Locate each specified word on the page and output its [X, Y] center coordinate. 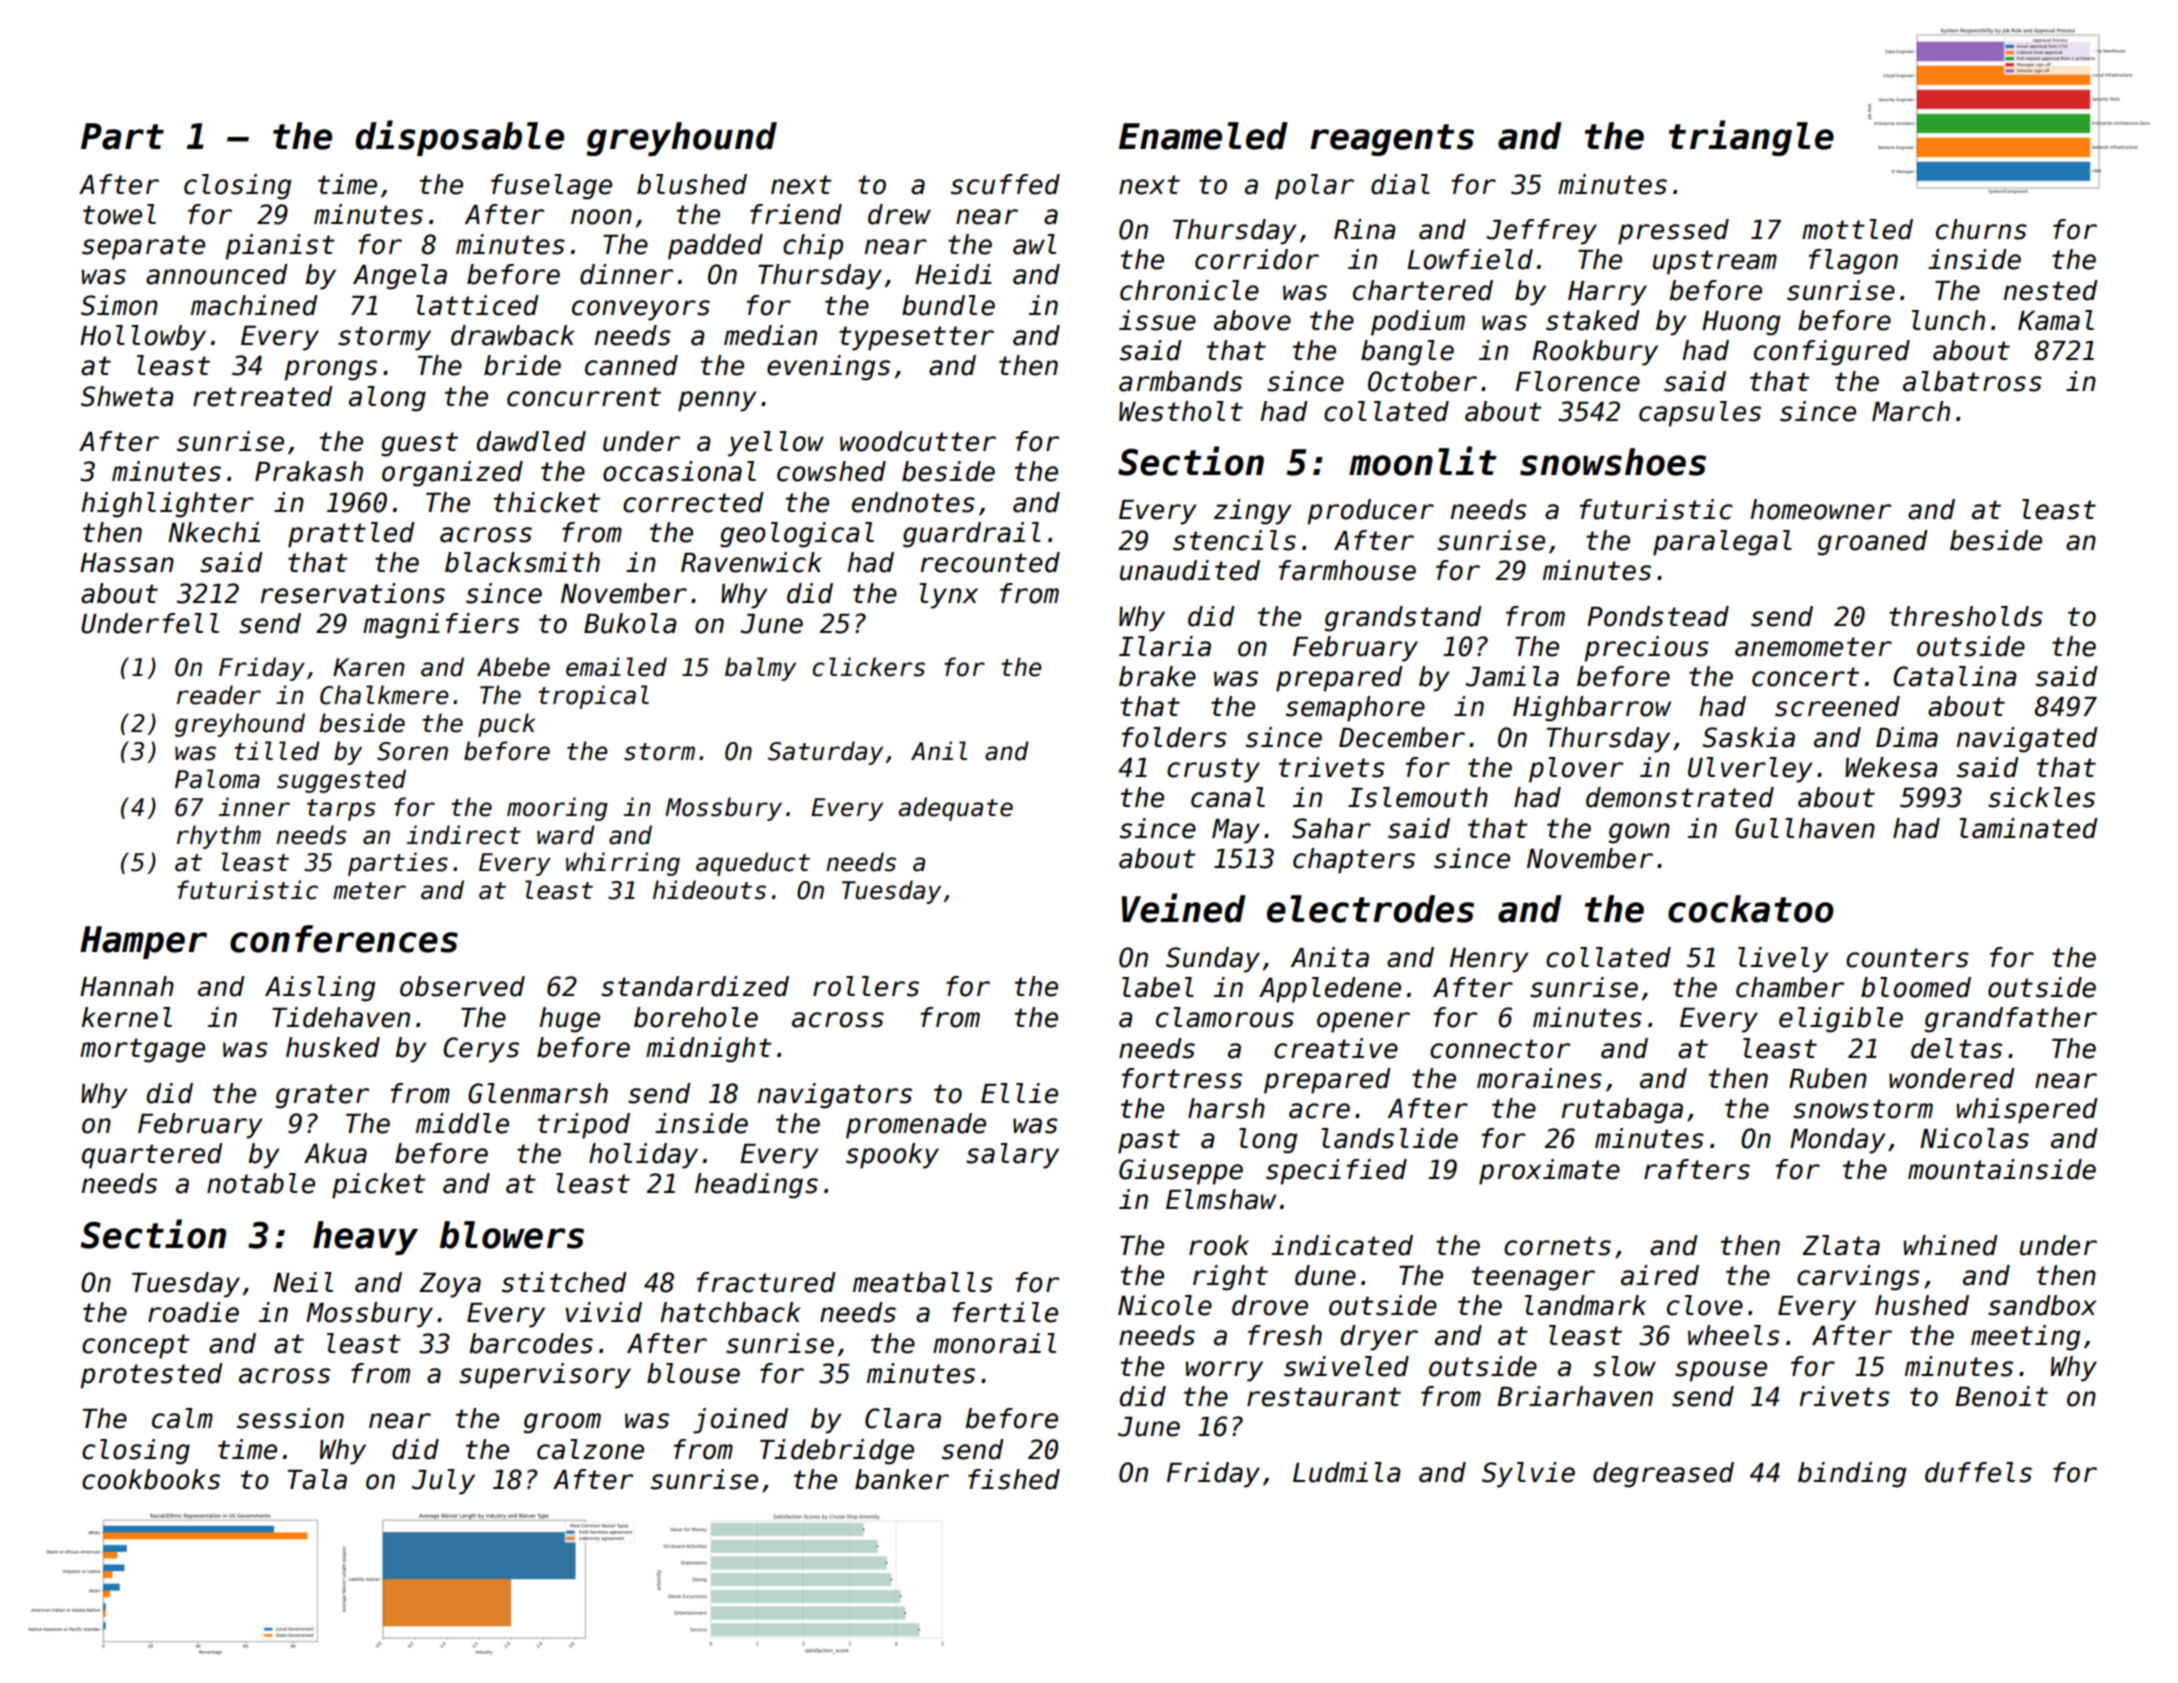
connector [1500, 1049]
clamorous [1225, 1017]
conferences [344, 939]
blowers [512, 1235]
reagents [1392, 140]
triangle [1751, 138]
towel [119, 214]
